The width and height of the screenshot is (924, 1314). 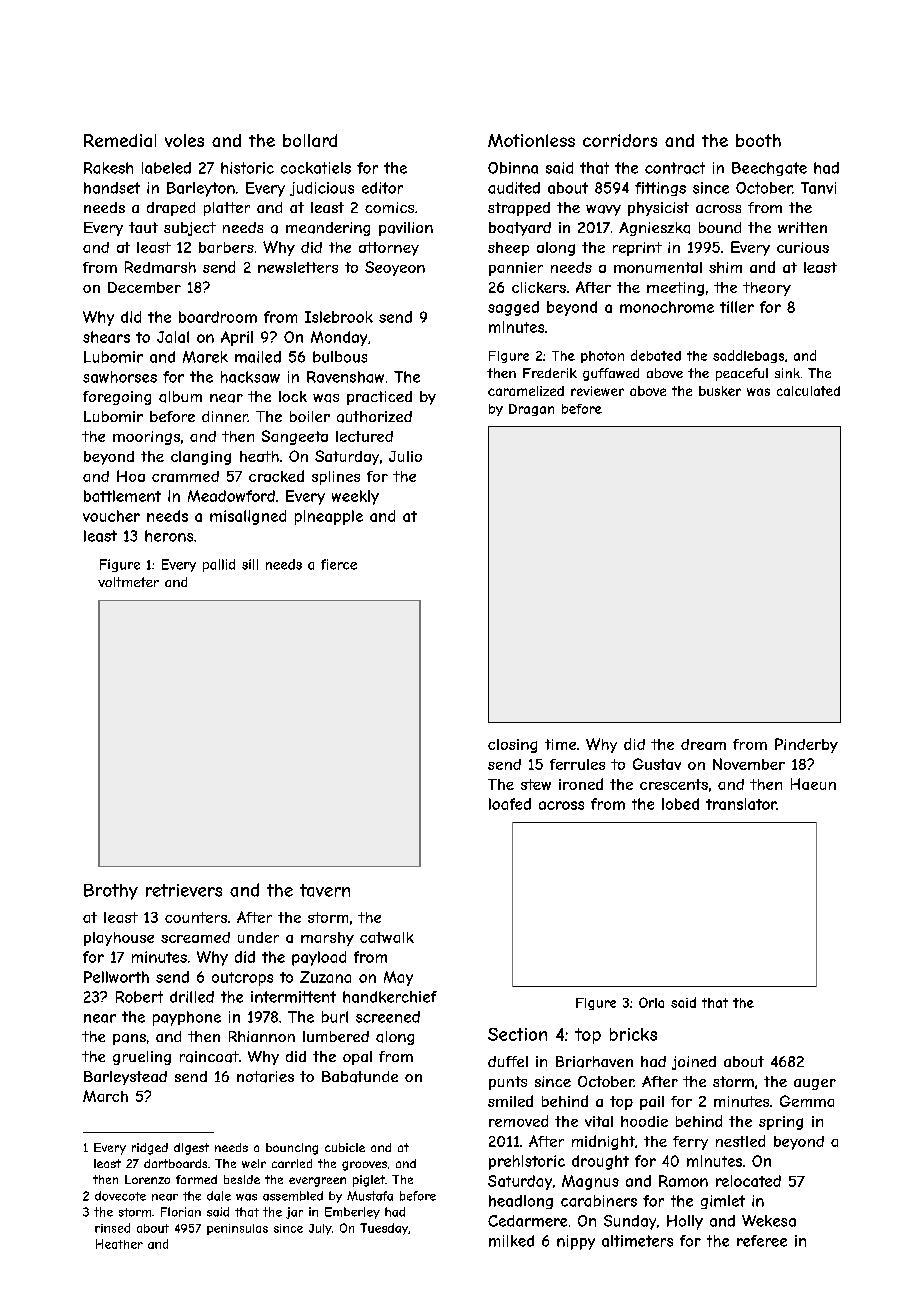 I want to click on voles, so click(x=184, y=140).
